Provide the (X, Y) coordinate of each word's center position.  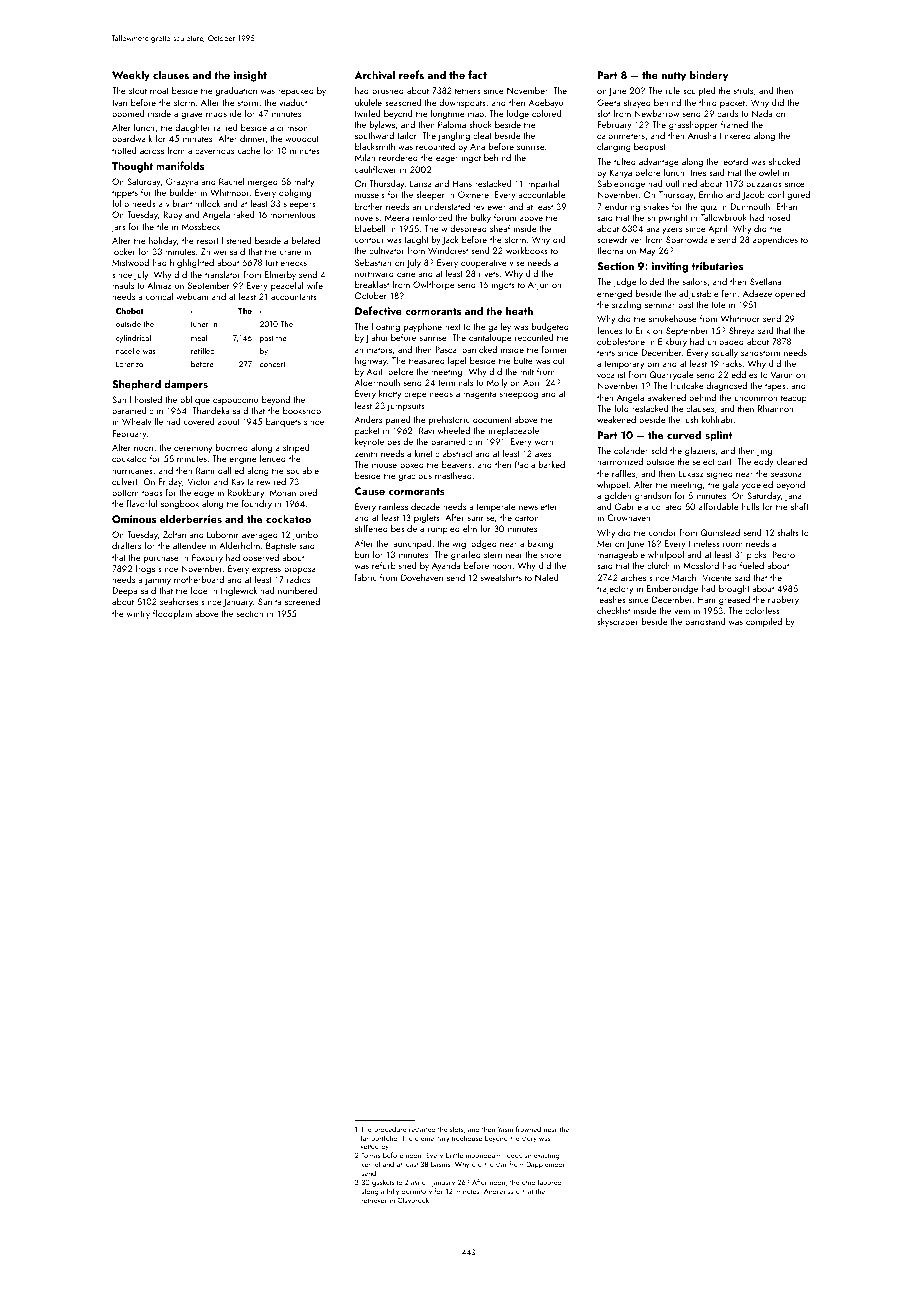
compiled (764, 622)
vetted (370, 1146)
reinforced (432, 217)
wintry (138, 614)
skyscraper (617, 622)
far (365, 1138)
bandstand (705, 621)
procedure (390, 1130)
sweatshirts (501, 577)
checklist (613, 610)
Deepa (124, 591)
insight (250, 76)
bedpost (649, 147)
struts (743, 91)
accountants (294, 297)
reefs (411, 74)
